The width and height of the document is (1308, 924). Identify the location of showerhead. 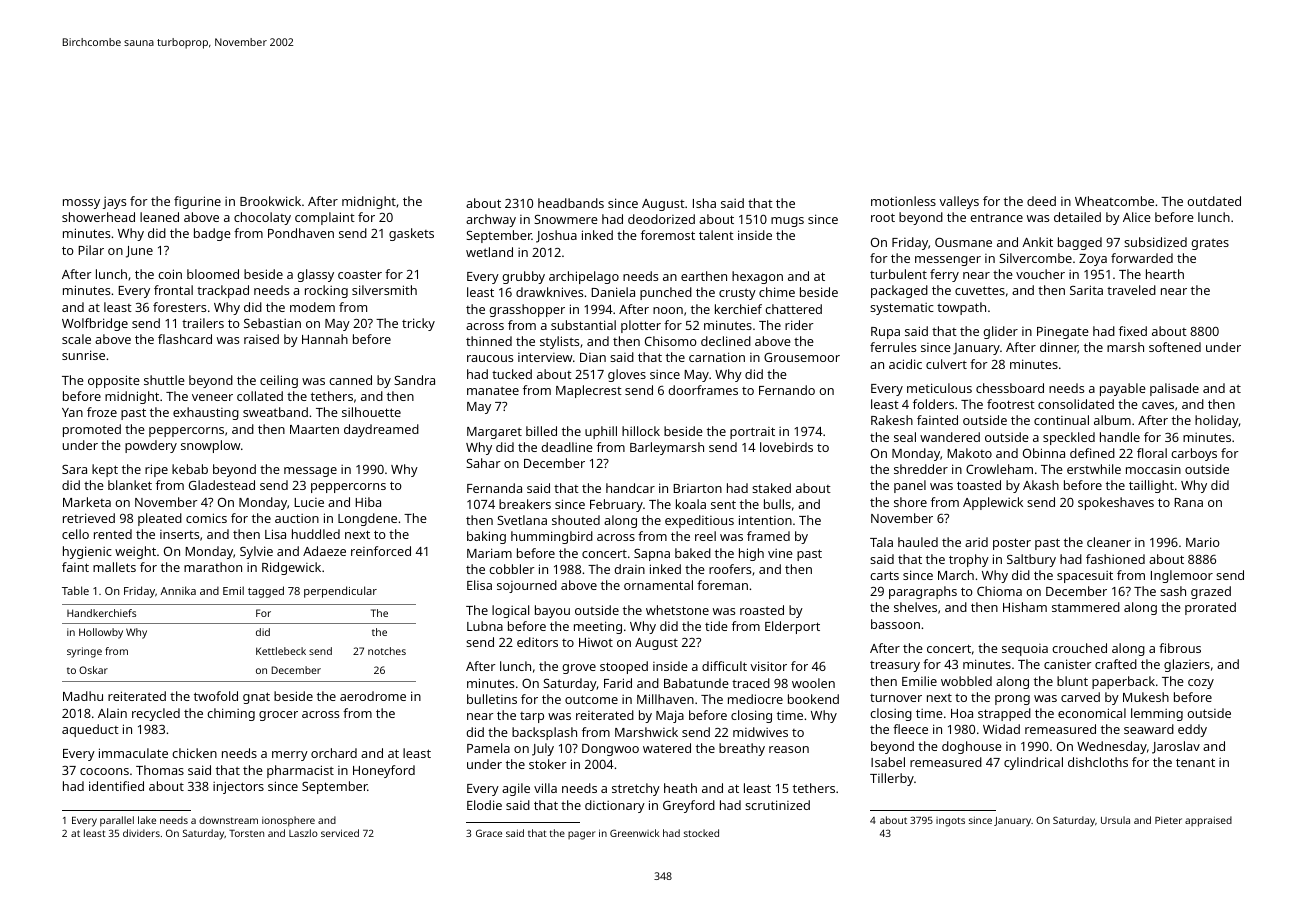
(98, 217).
